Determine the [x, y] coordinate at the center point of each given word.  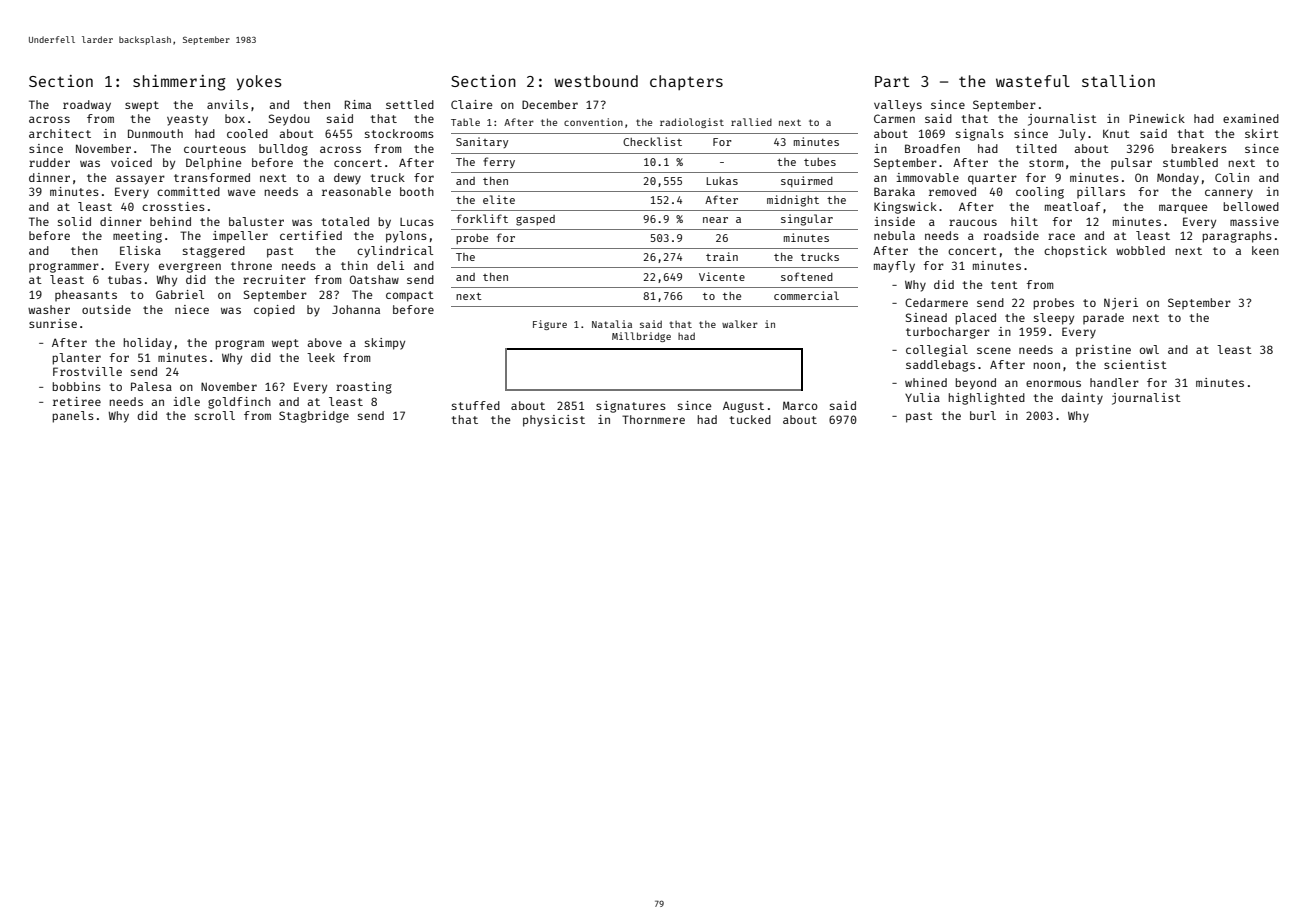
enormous [1053, 383]
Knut [1116, 134]
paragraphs [1237, 237]
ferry [499, 162]
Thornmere [653, 419]
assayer [140, 180]
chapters [686, 82]
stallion [1118, 81]
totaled [345, 221]
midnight [793, 201]
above [325, 342]
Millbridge [641, 337]
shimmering [179, 83]
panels [73, 417]
